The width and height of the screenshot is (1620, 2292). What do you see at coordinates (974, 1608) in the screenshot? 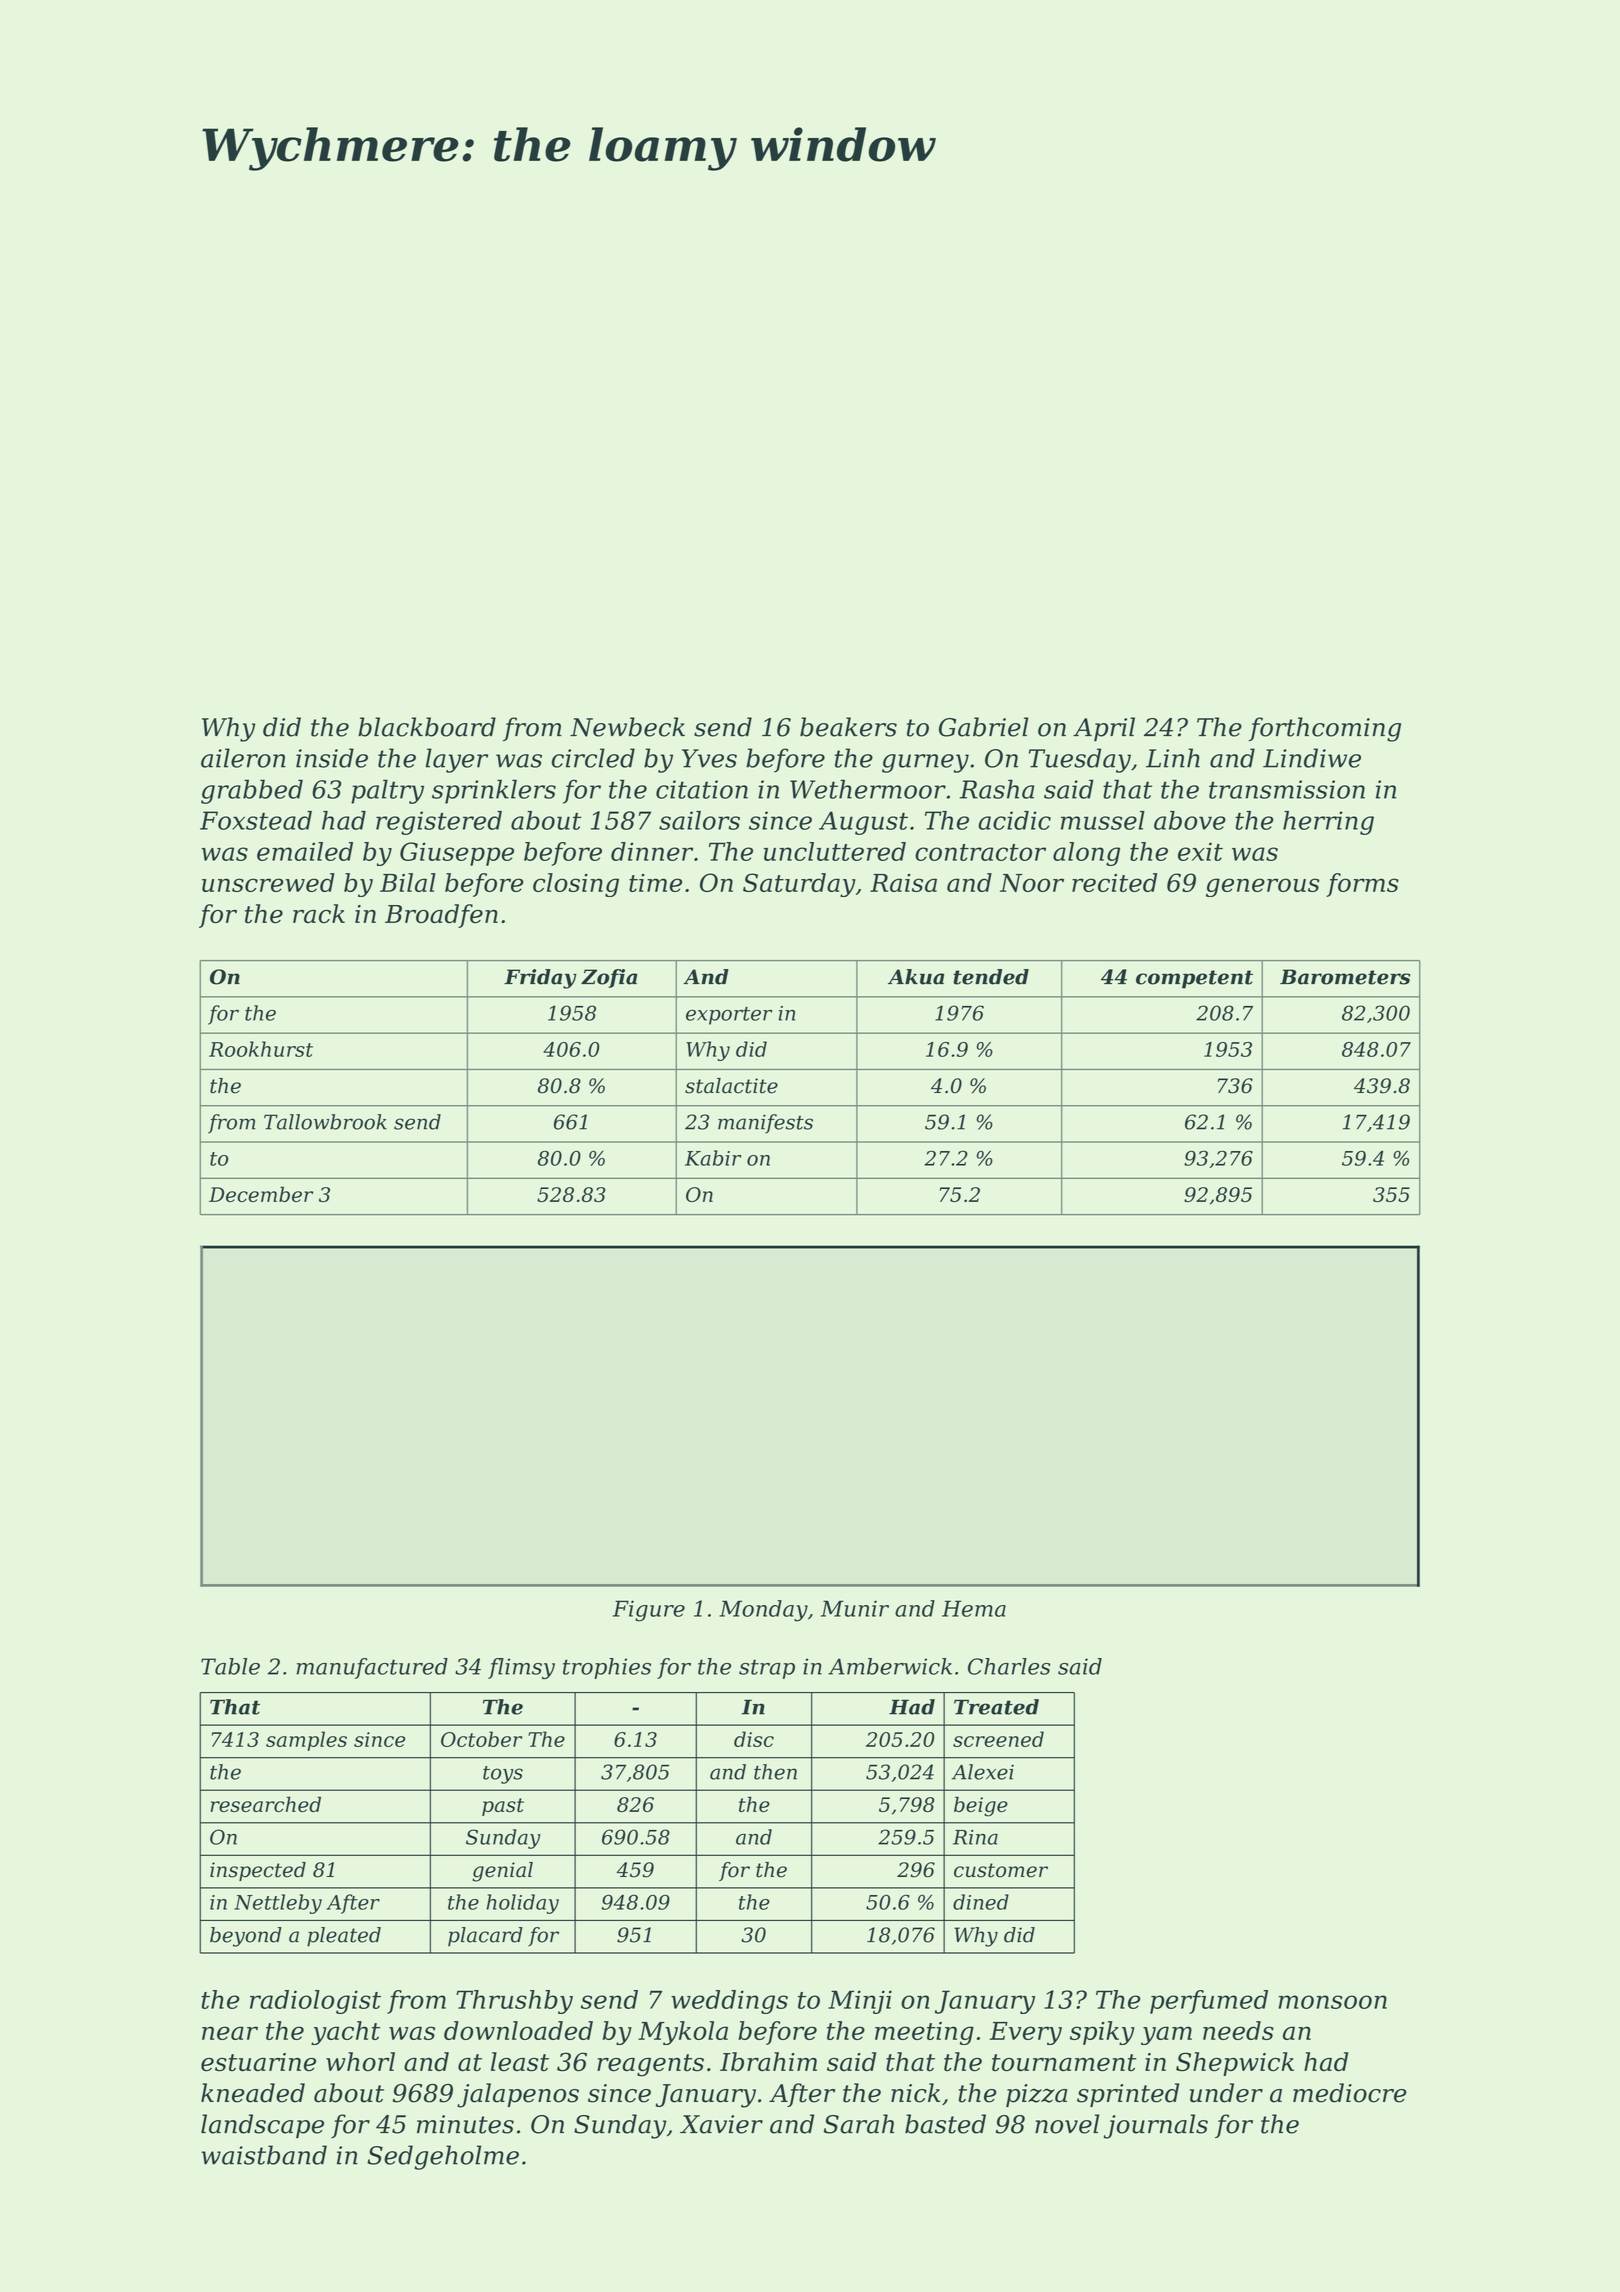
I see `Hema` at bounding box center [974, 1608].
